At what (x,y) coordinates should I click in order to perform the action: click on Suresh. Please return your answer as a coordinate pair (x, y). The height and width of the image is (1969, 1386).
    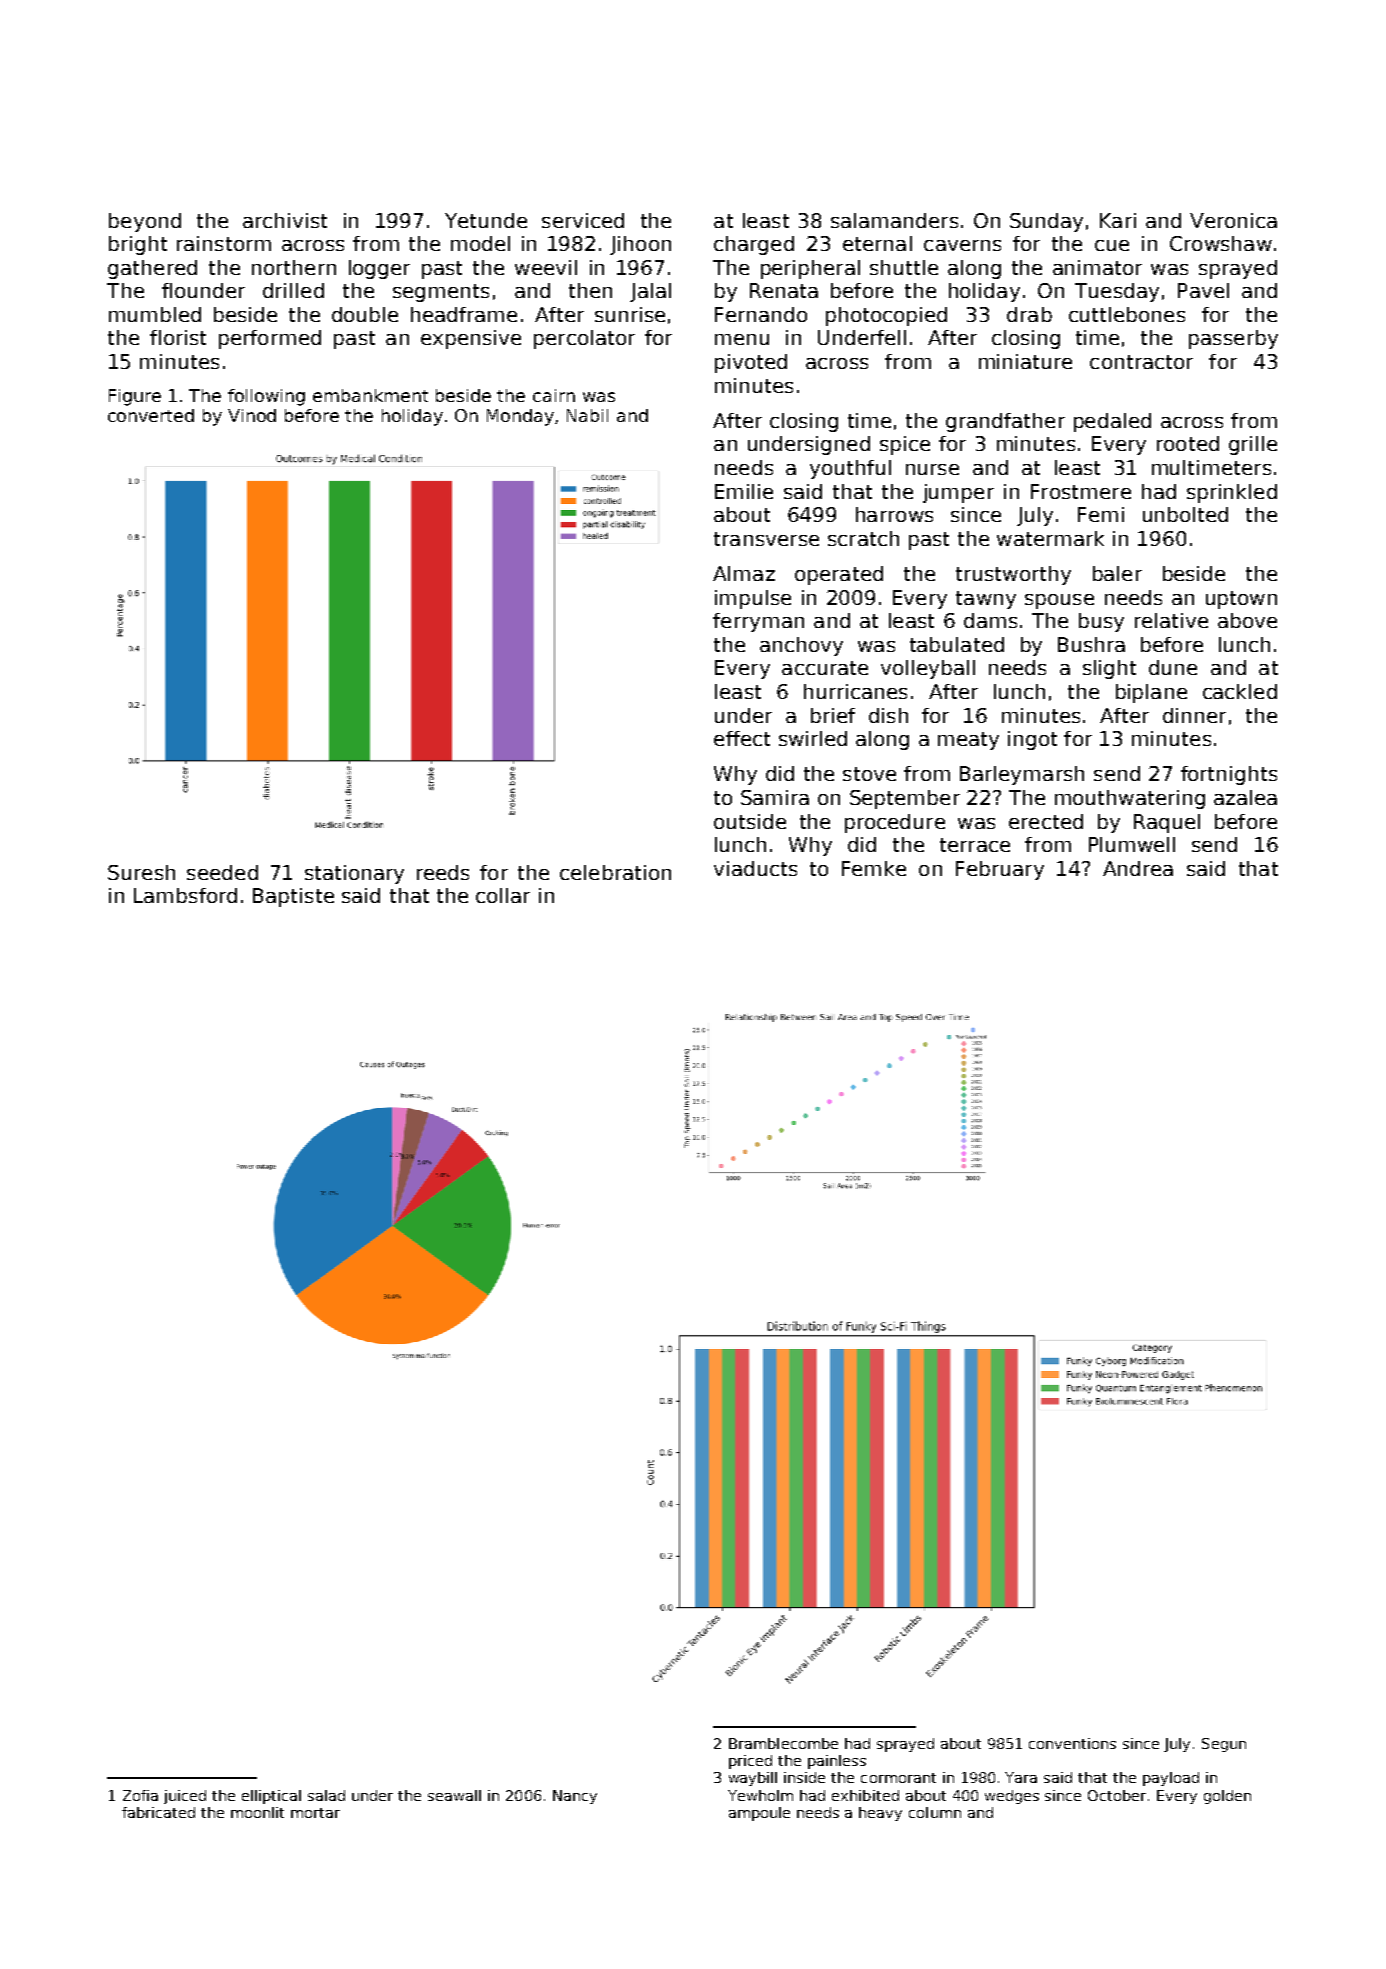
    Looking at the image, I should click on (141, 872).
